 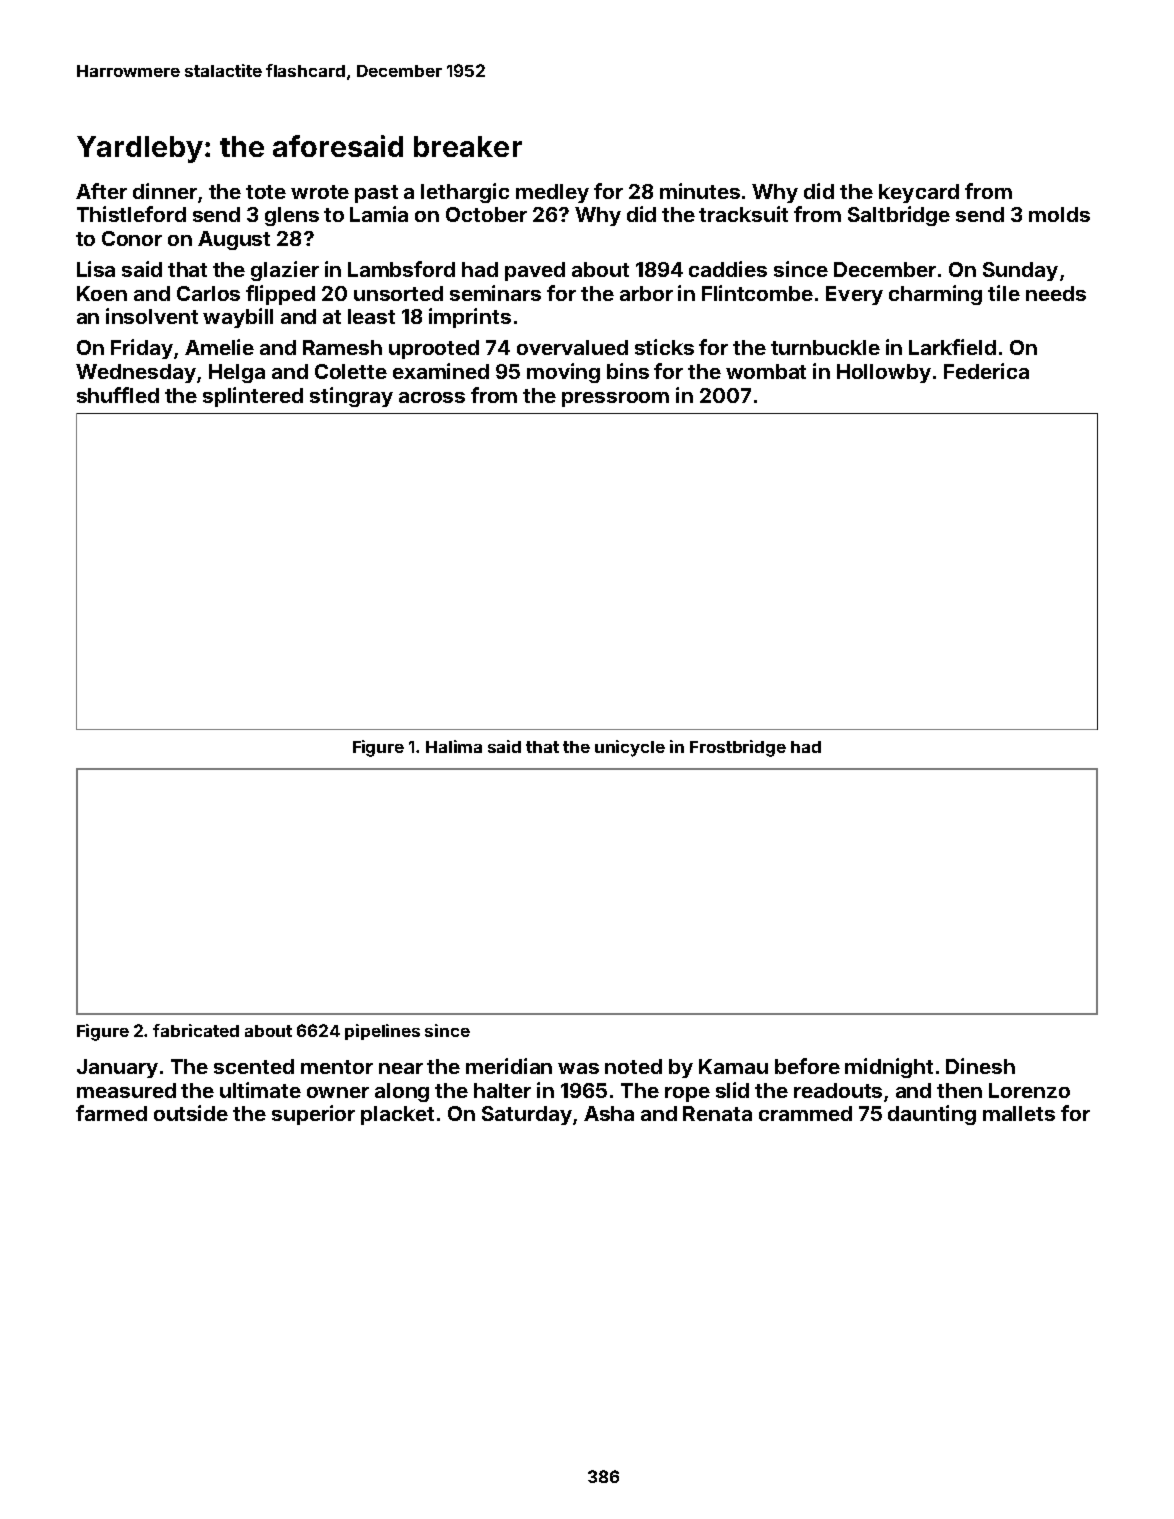 What do you see at coordinates (630, 748) in the document?
I see `unicycle` at bounding box center [630, 748].
